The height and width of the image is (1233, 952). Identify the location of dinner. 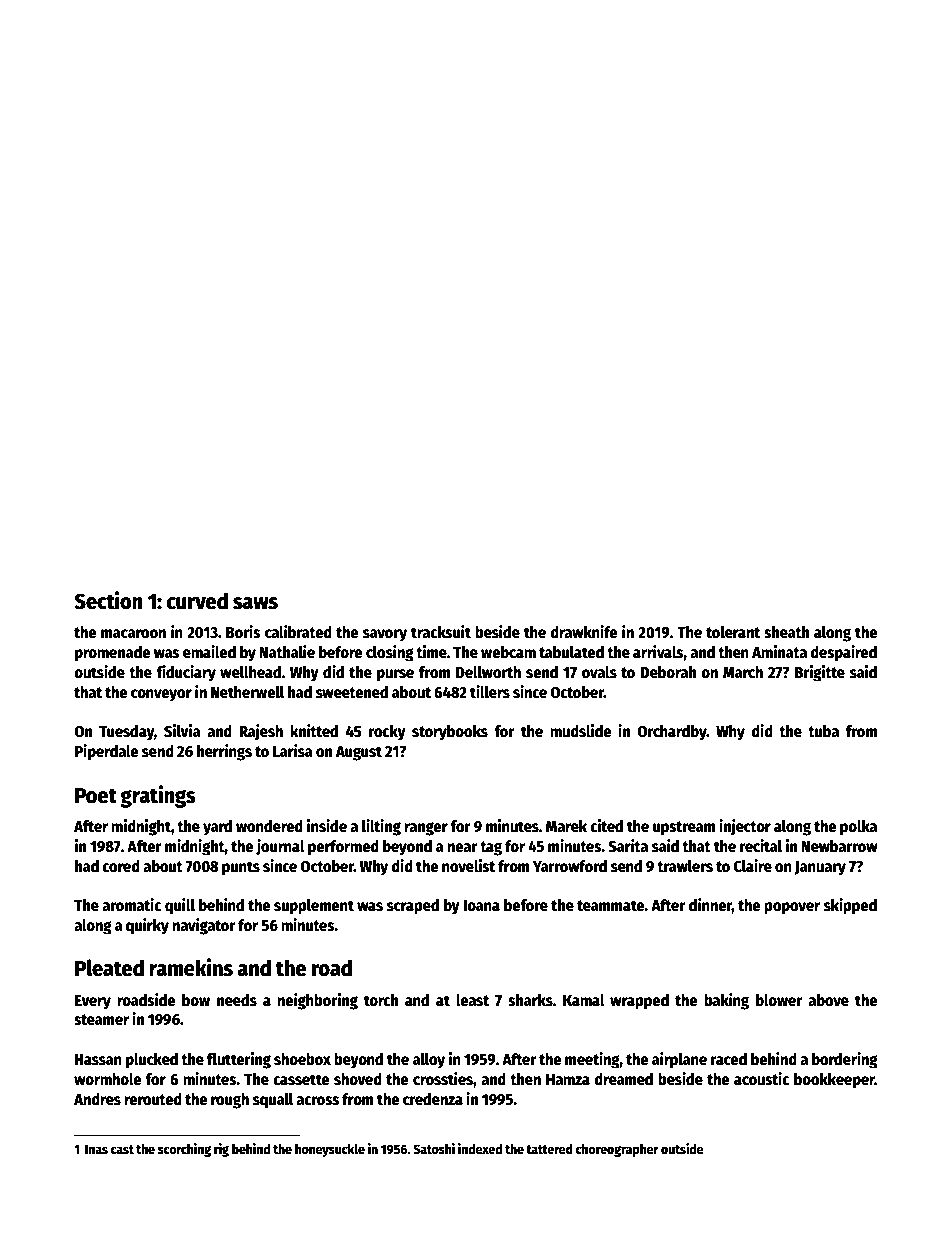
(710, 906).
